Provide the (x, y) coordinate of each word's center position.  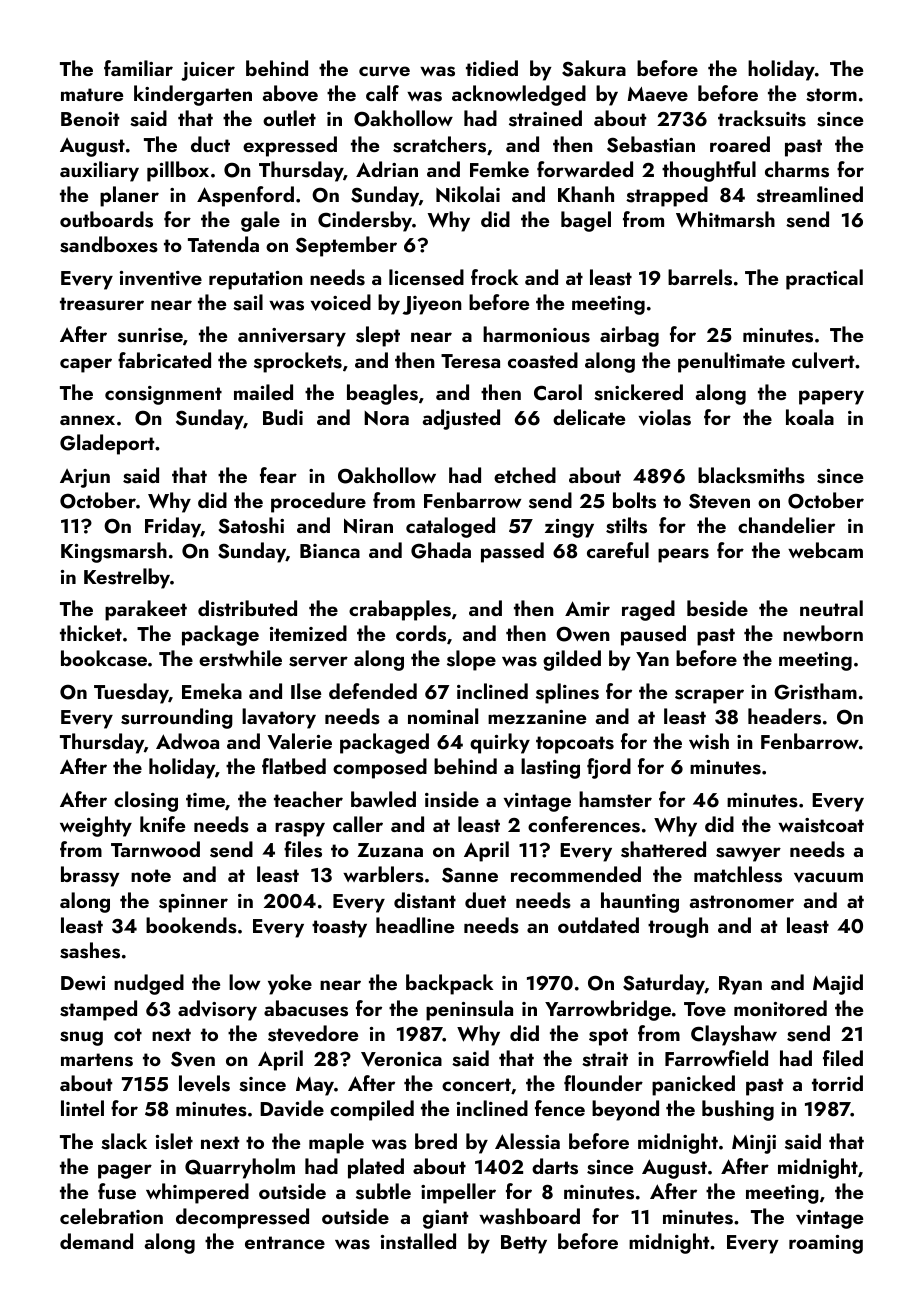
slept (378, 336)
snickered (638, 392)
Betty (524, 1244)
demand (96, 1241)
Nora (386, 418)
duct (210, 144)
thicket (91, 633)
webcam (825, 550)
